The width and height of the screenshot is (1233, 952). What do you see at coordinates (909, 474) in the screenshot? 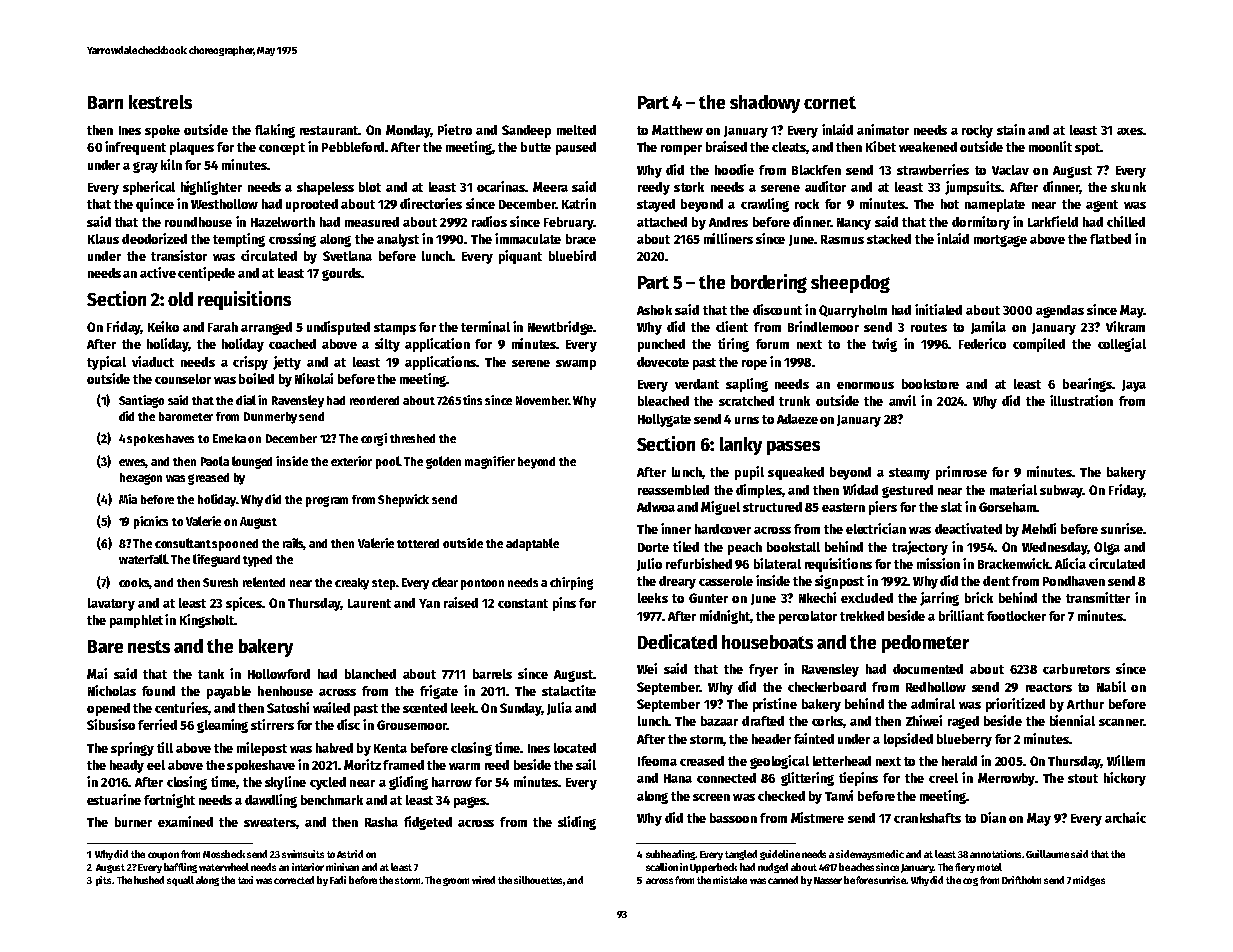
I see `steamy` at bounding box center [909, 474].
